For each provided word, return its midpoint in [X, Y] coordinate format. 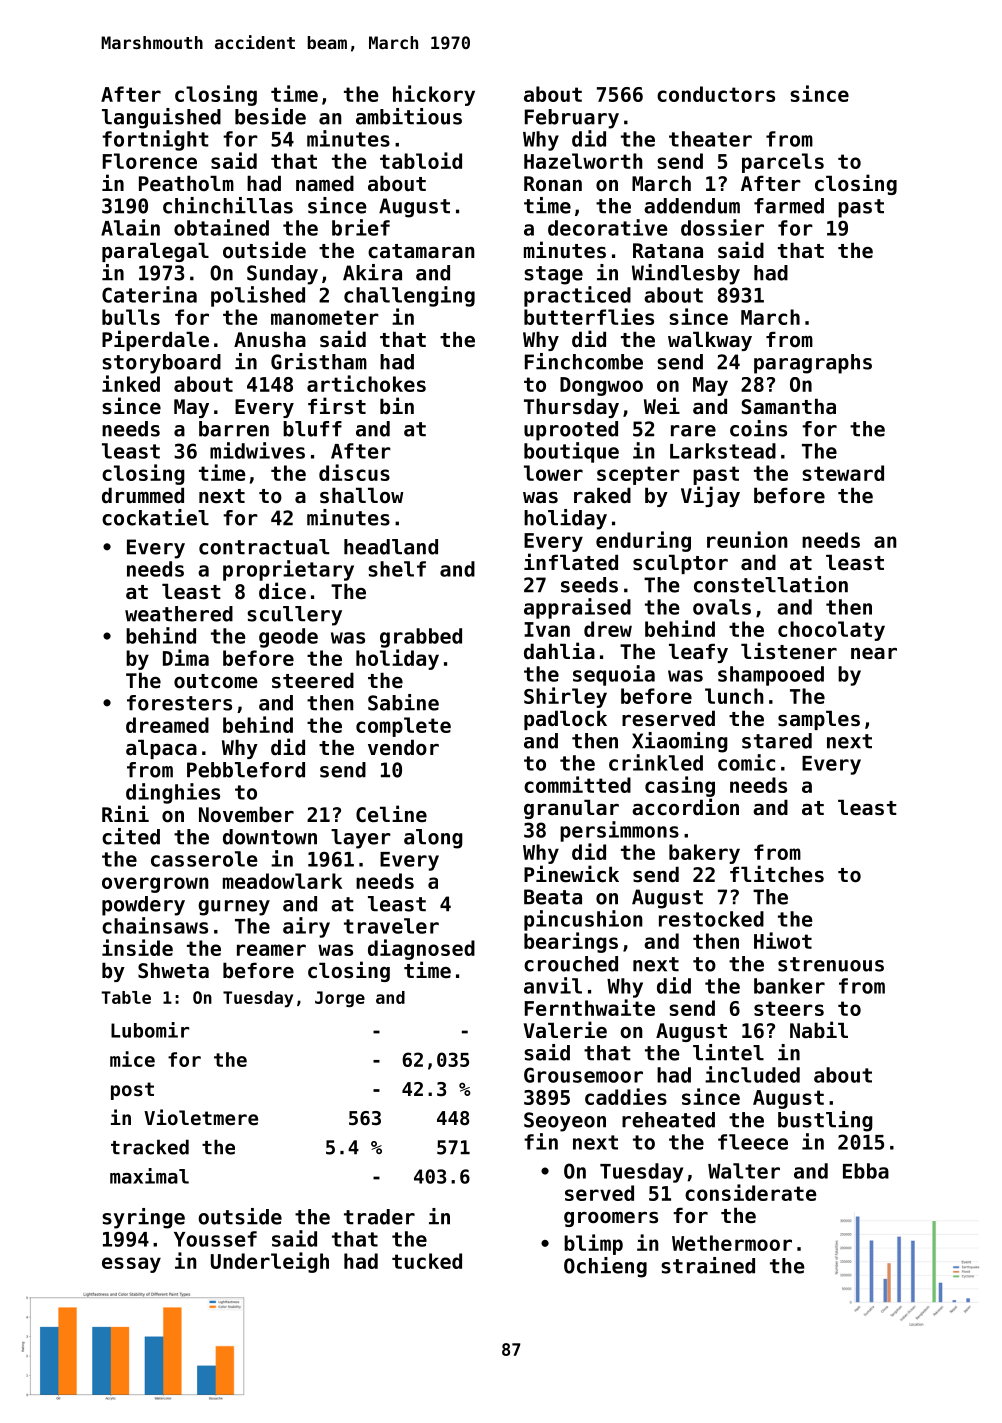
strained [708, 1265]
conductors [716, 94]
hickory [434, 95]
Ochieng [605, 1267]
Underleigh [270, 1262]
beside [270, 116]
